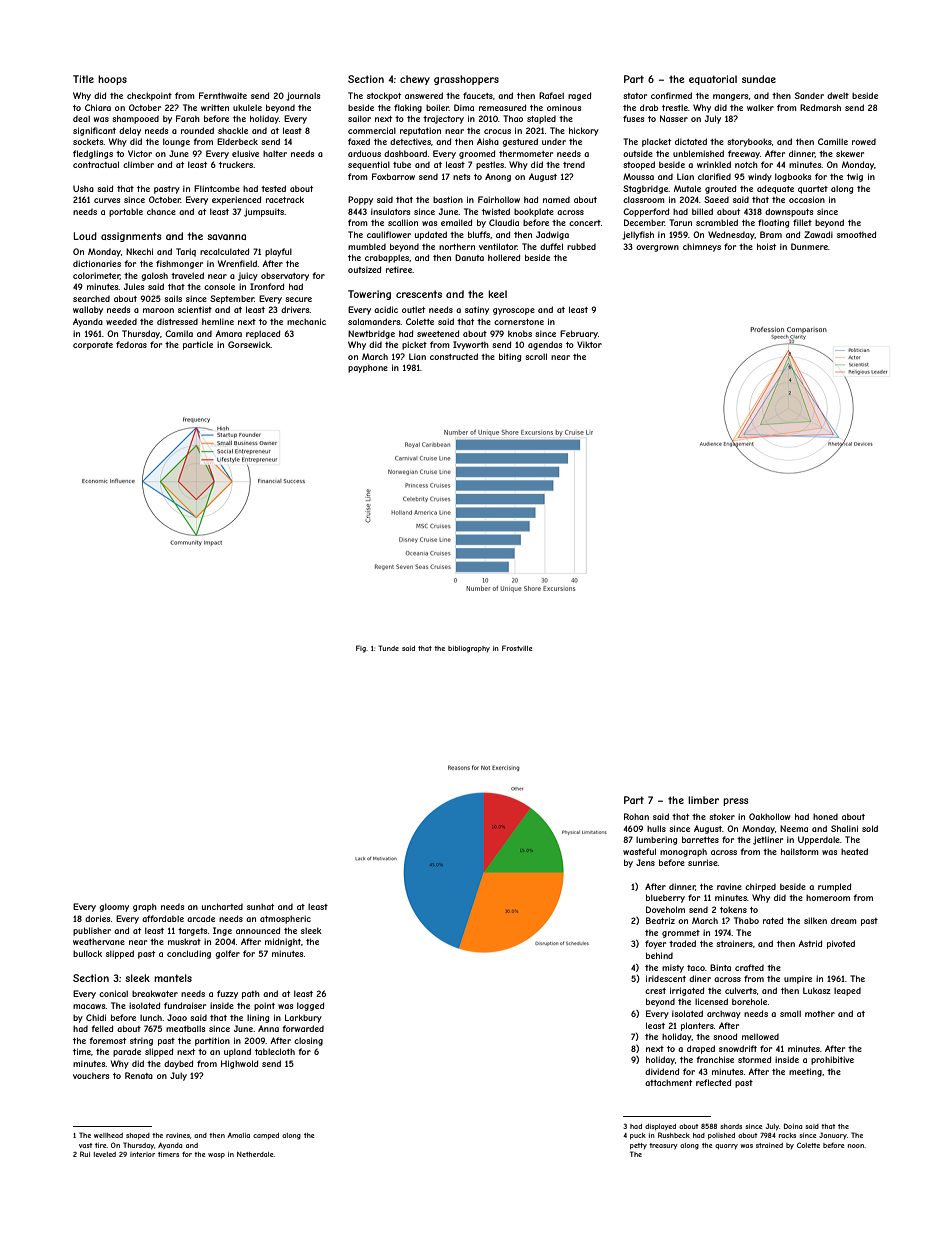  I want to click on Renata, so click(139, 1075).
